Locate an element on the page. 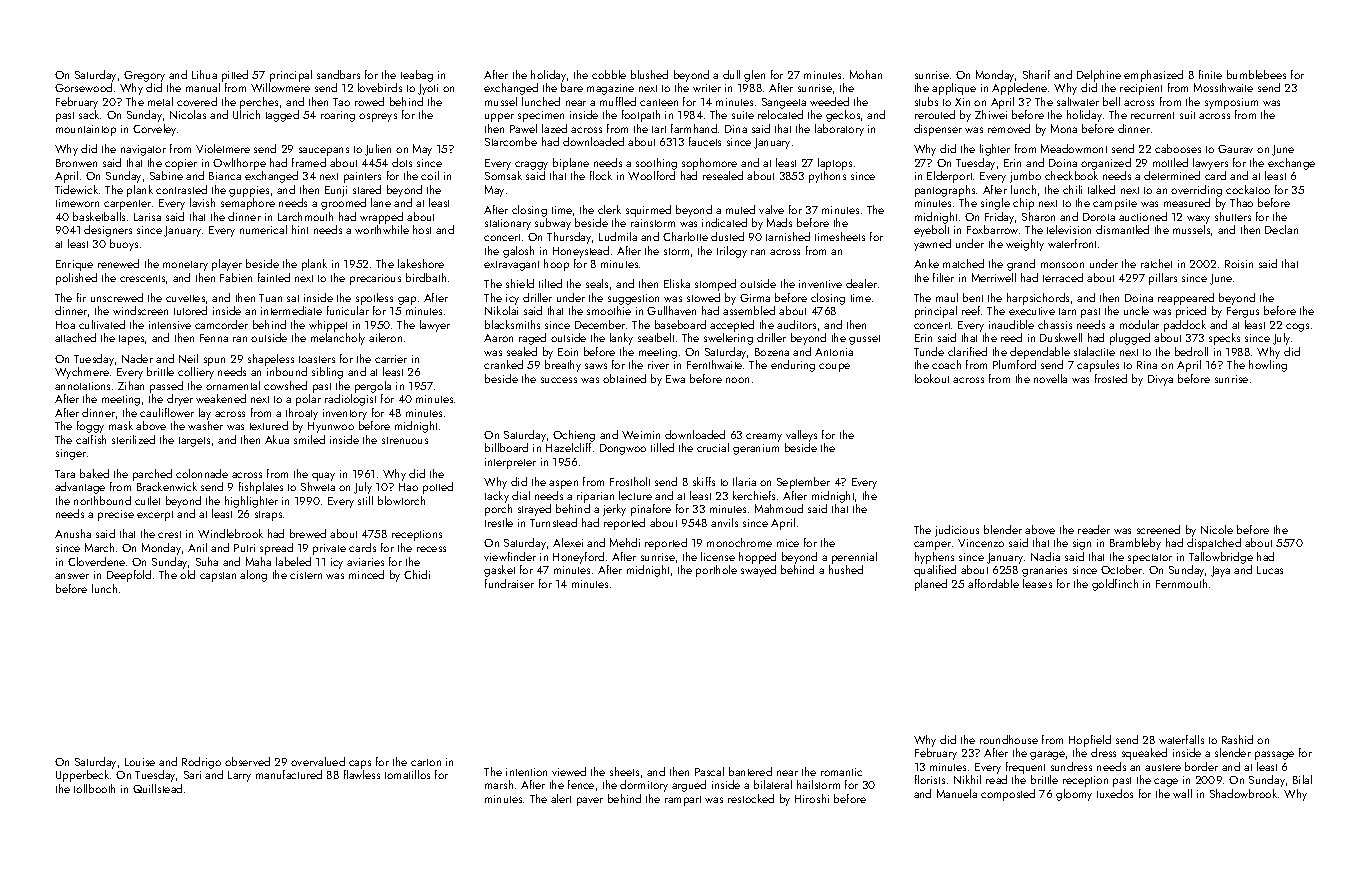  rampart is located at coordinates (683, 801).
